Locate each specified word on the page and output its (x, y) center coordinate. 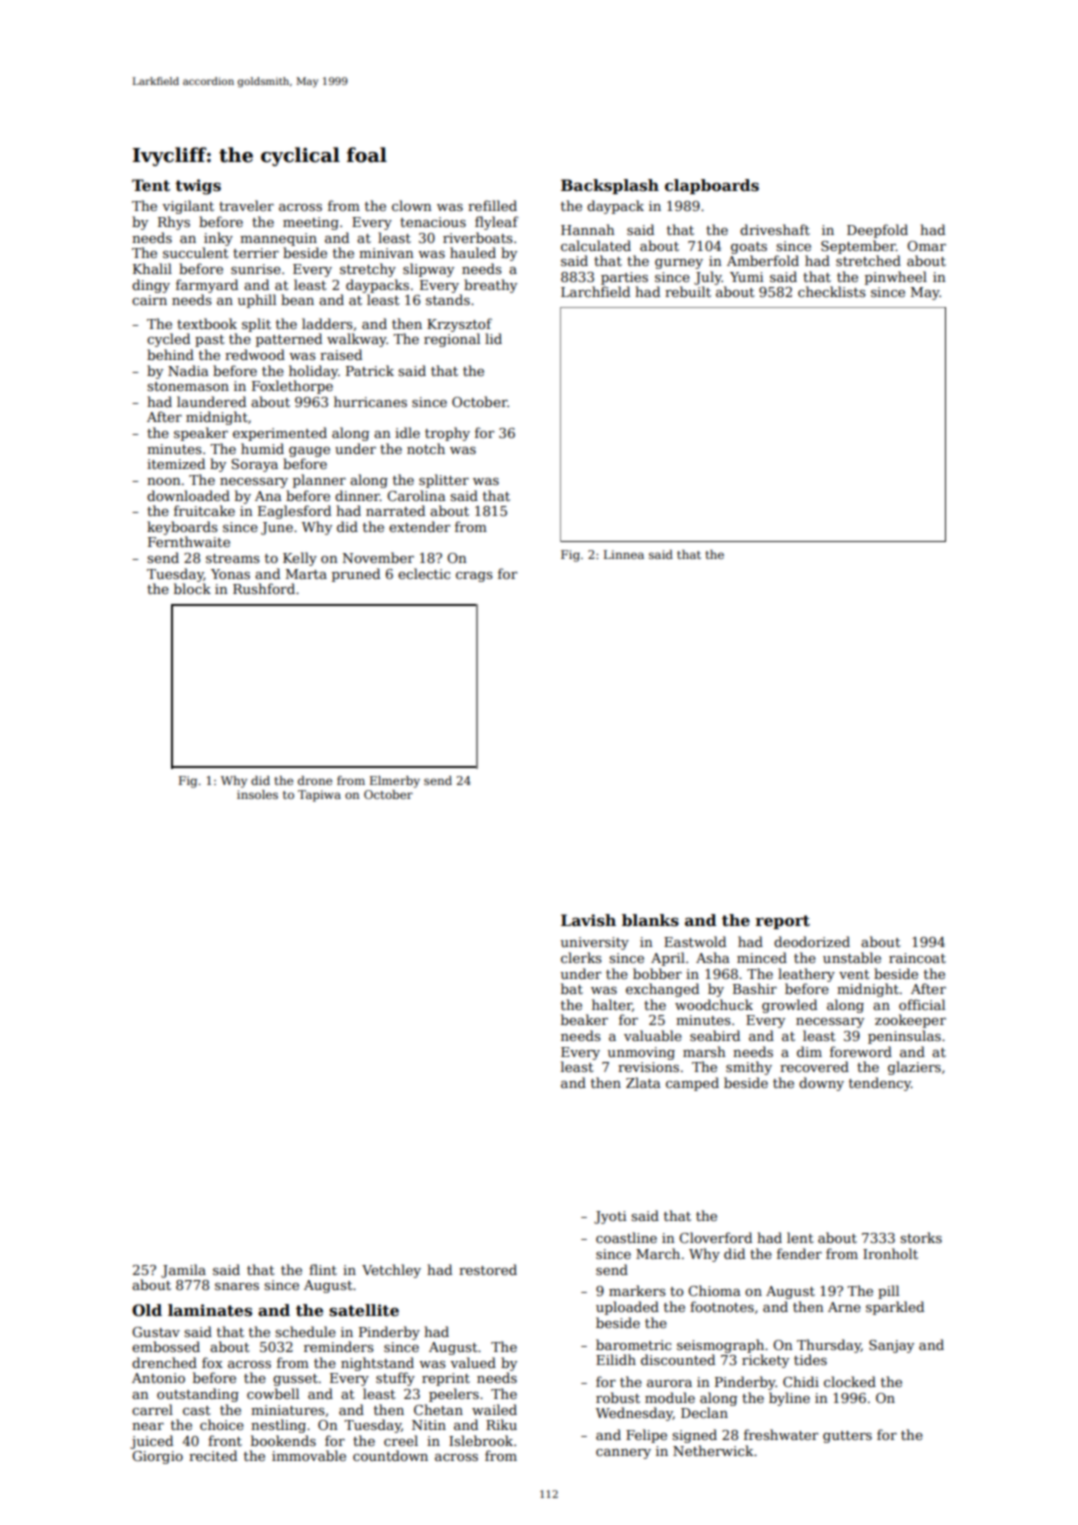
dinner (357, 495)
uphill (257, 301)
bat (572, 988)
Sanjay (891, 1346)
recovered (814, 1066)
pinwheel (896, 278)
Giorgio (157, 1457)
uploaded (627, 1308)
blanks (650, 920)
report (782, 922)
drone (315, 780)
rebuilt (688, 291)
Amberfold (763, 260)
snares (237, 1286)
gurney (679, 264)
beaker (584, 1019)
